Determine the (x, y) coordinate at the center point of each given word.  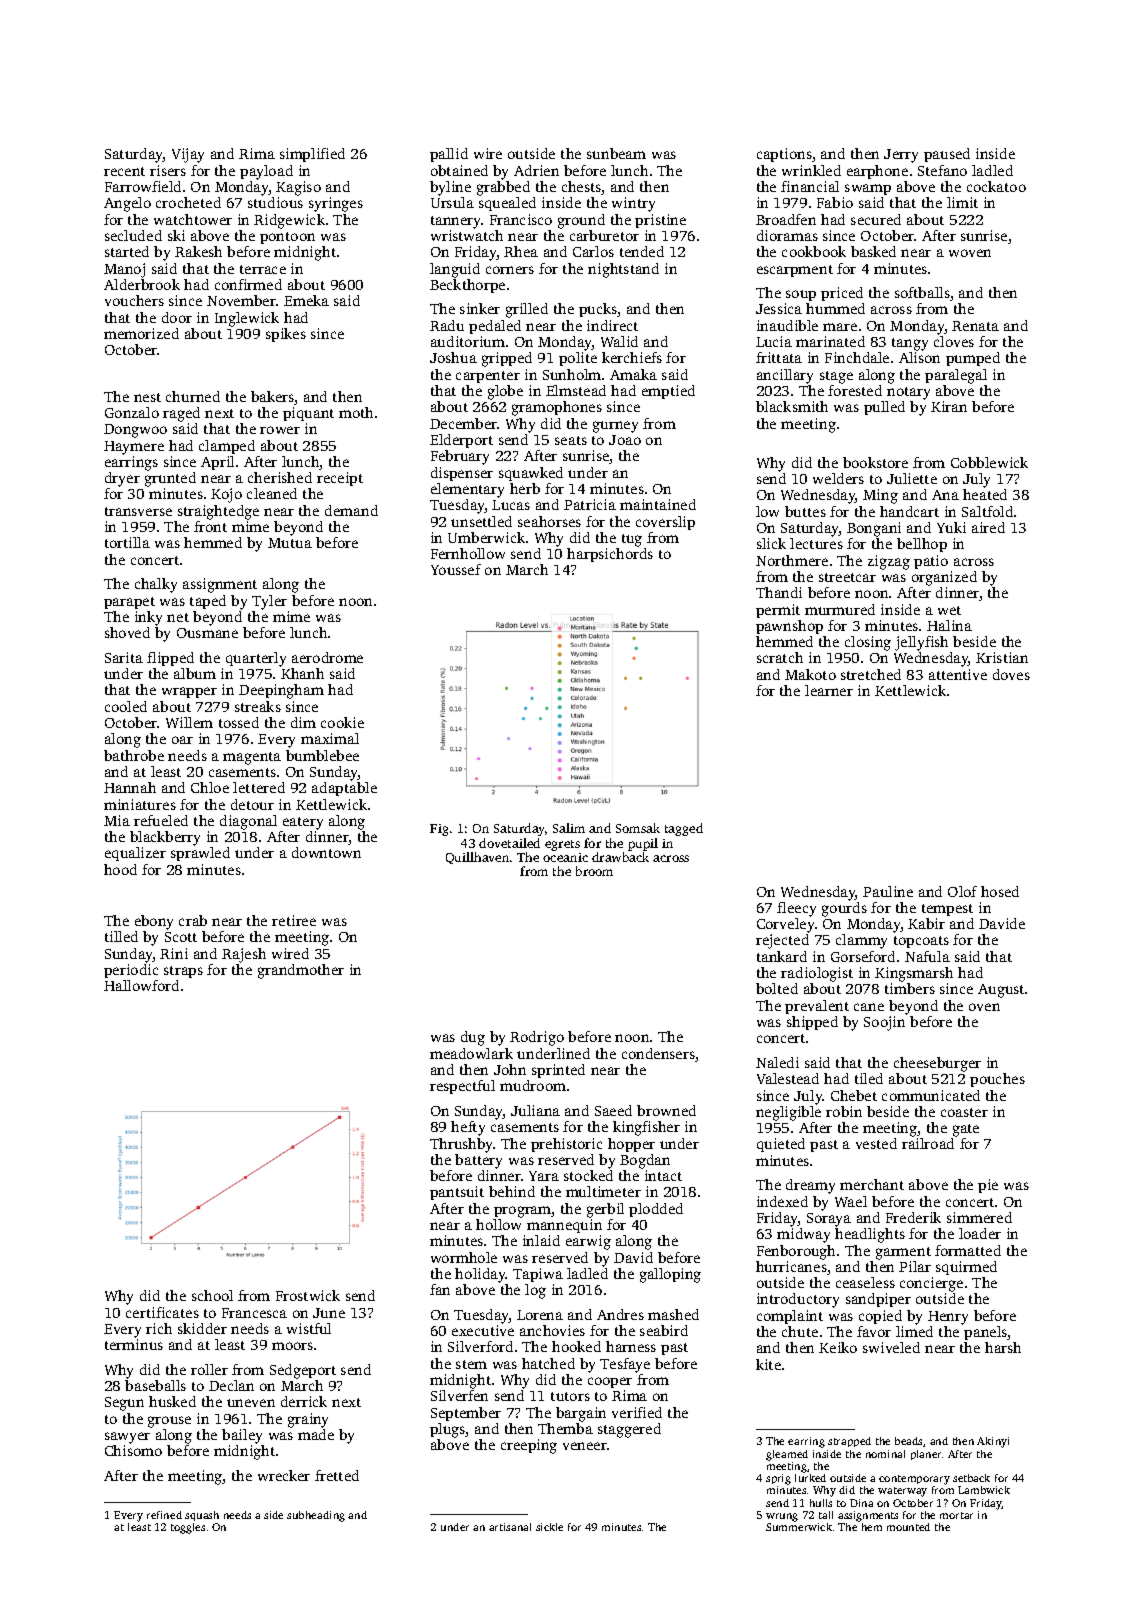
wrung (782, 1517)
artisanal (510, 1527)
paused (947, 155)
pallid (449, 155)
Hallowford (141, 985)
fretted (337, 1475)
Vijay (188, 155)
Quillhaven (477, 858)
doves (1011, 674)
